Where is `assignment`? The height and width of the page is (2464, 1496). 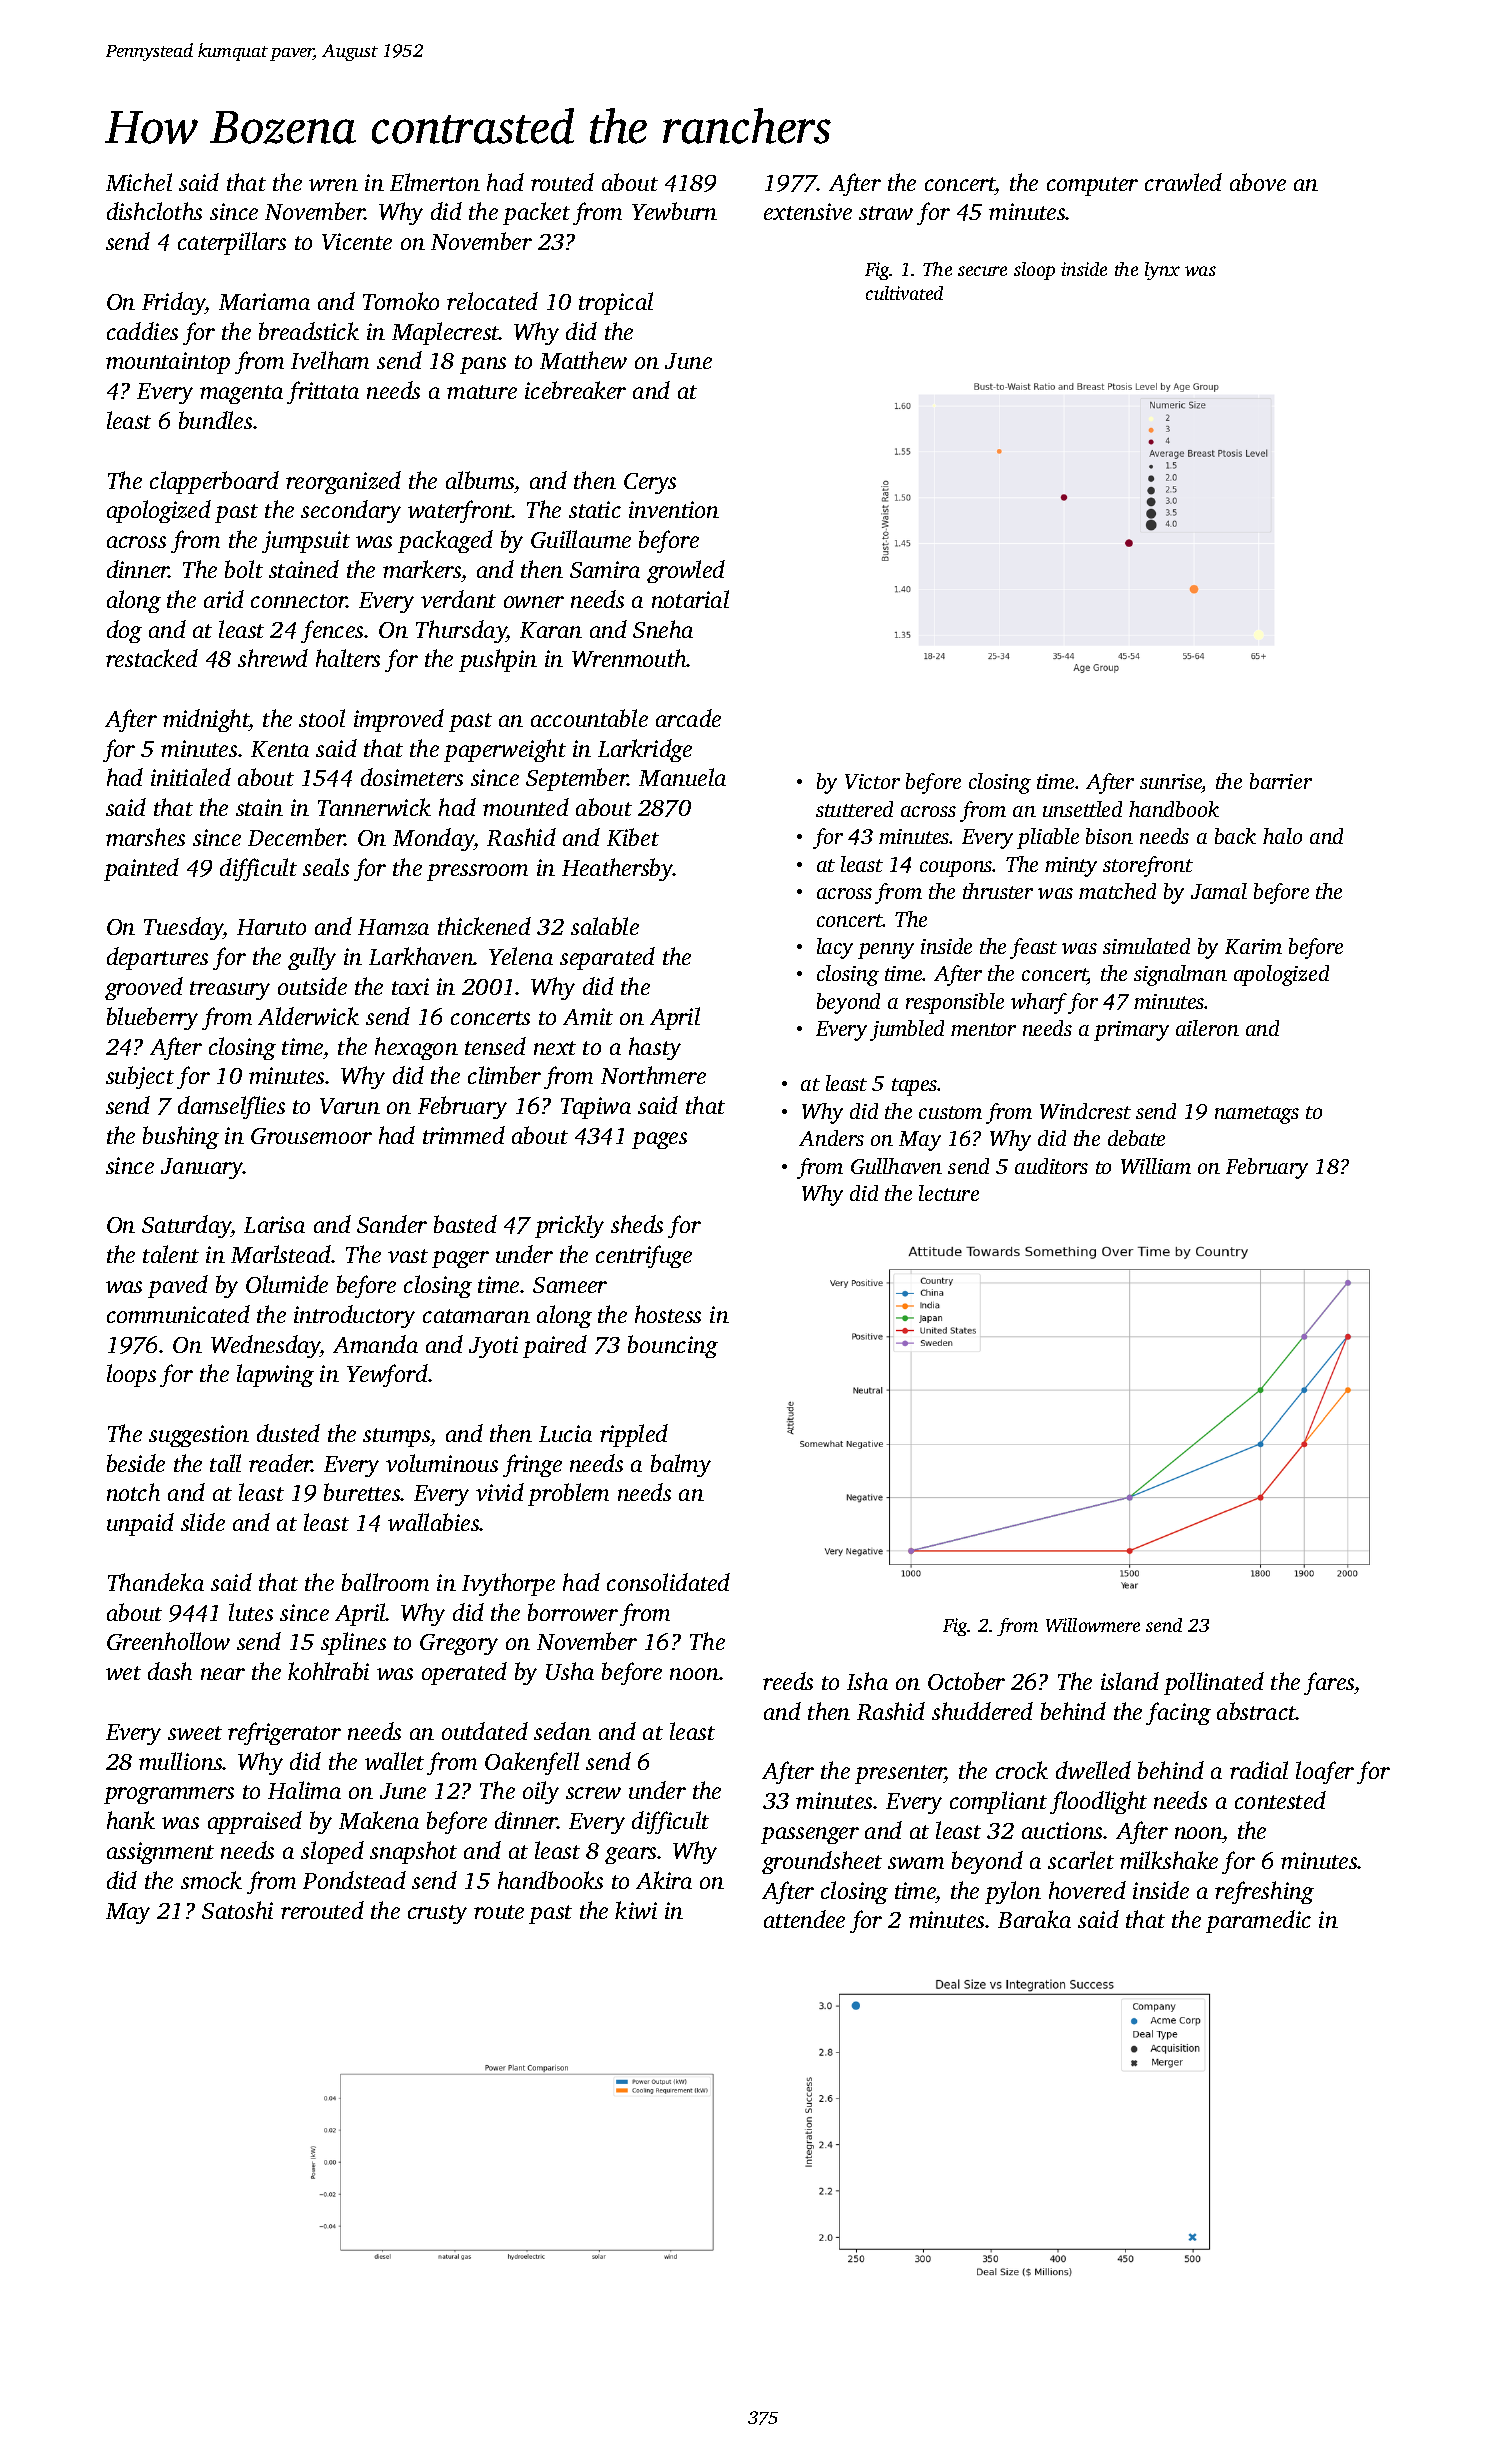
assignment is located at coordinates (160, 1853).
